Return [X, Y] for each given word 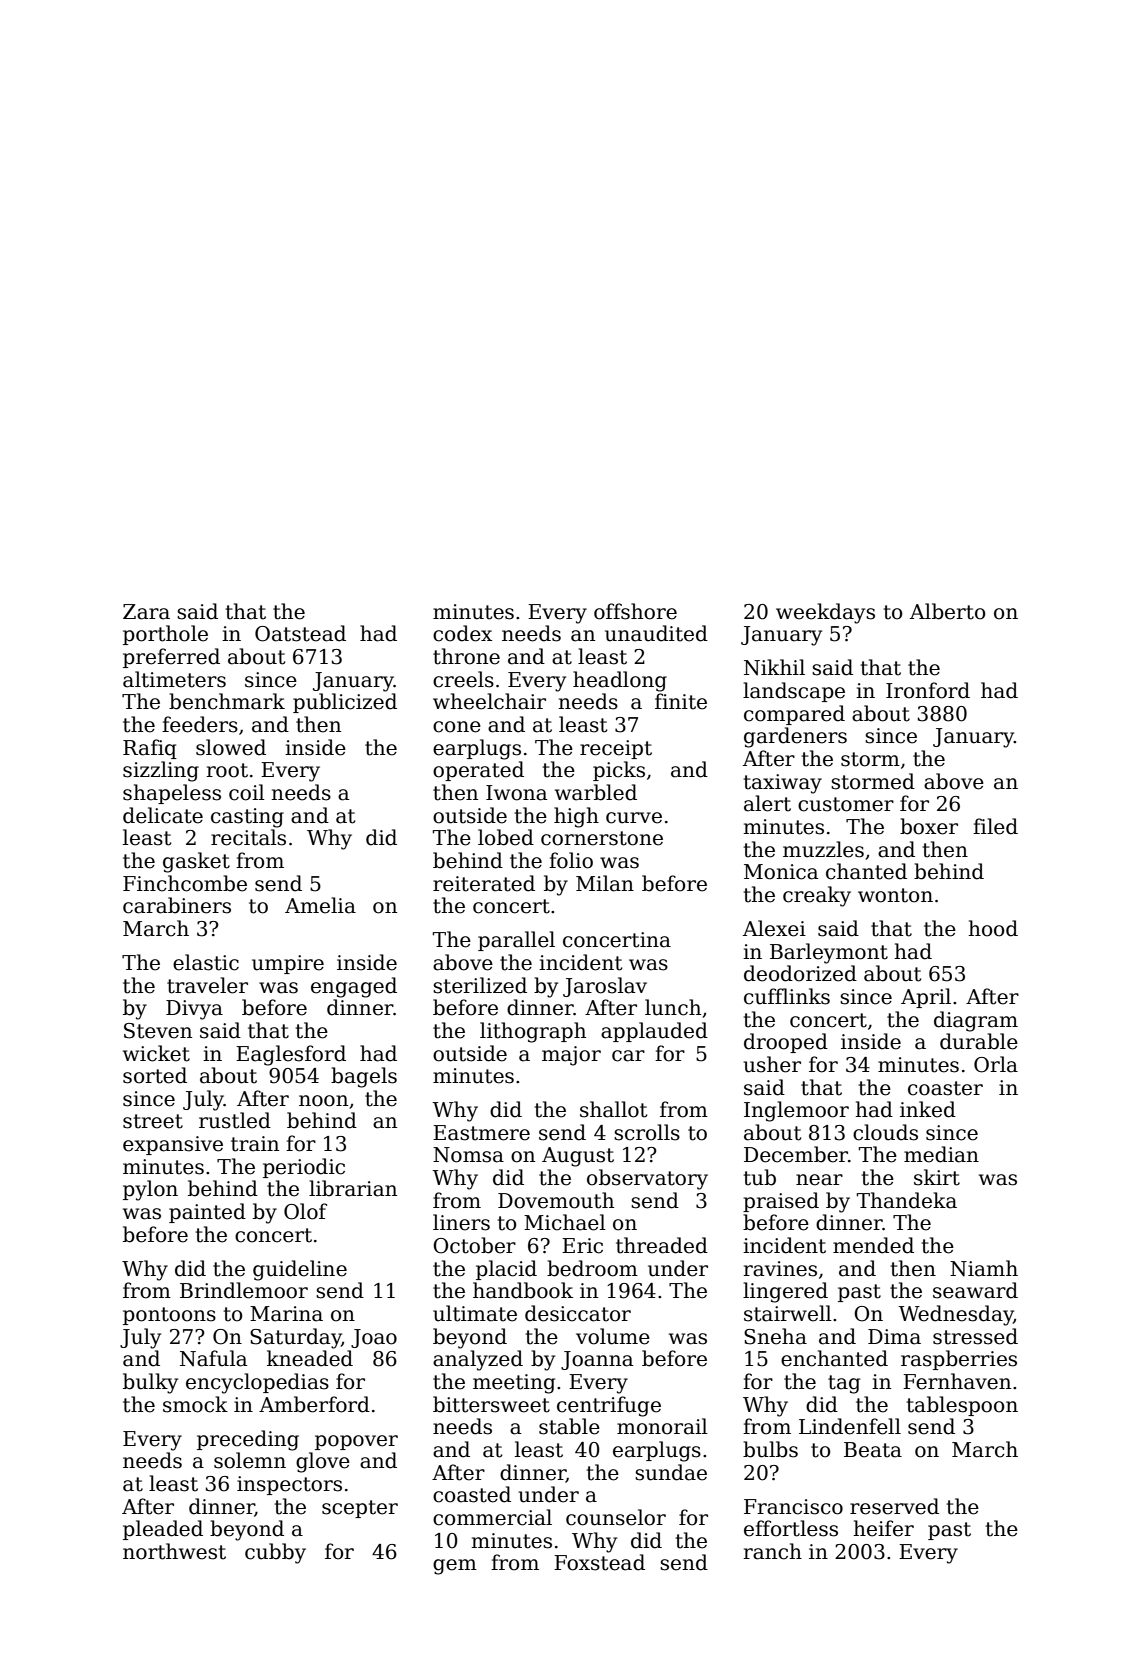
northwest [174, 1551]
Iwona [516, 793]
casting [247, 818]
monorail [662, 1426]
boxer [929, 826]
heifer [883, 1528]
